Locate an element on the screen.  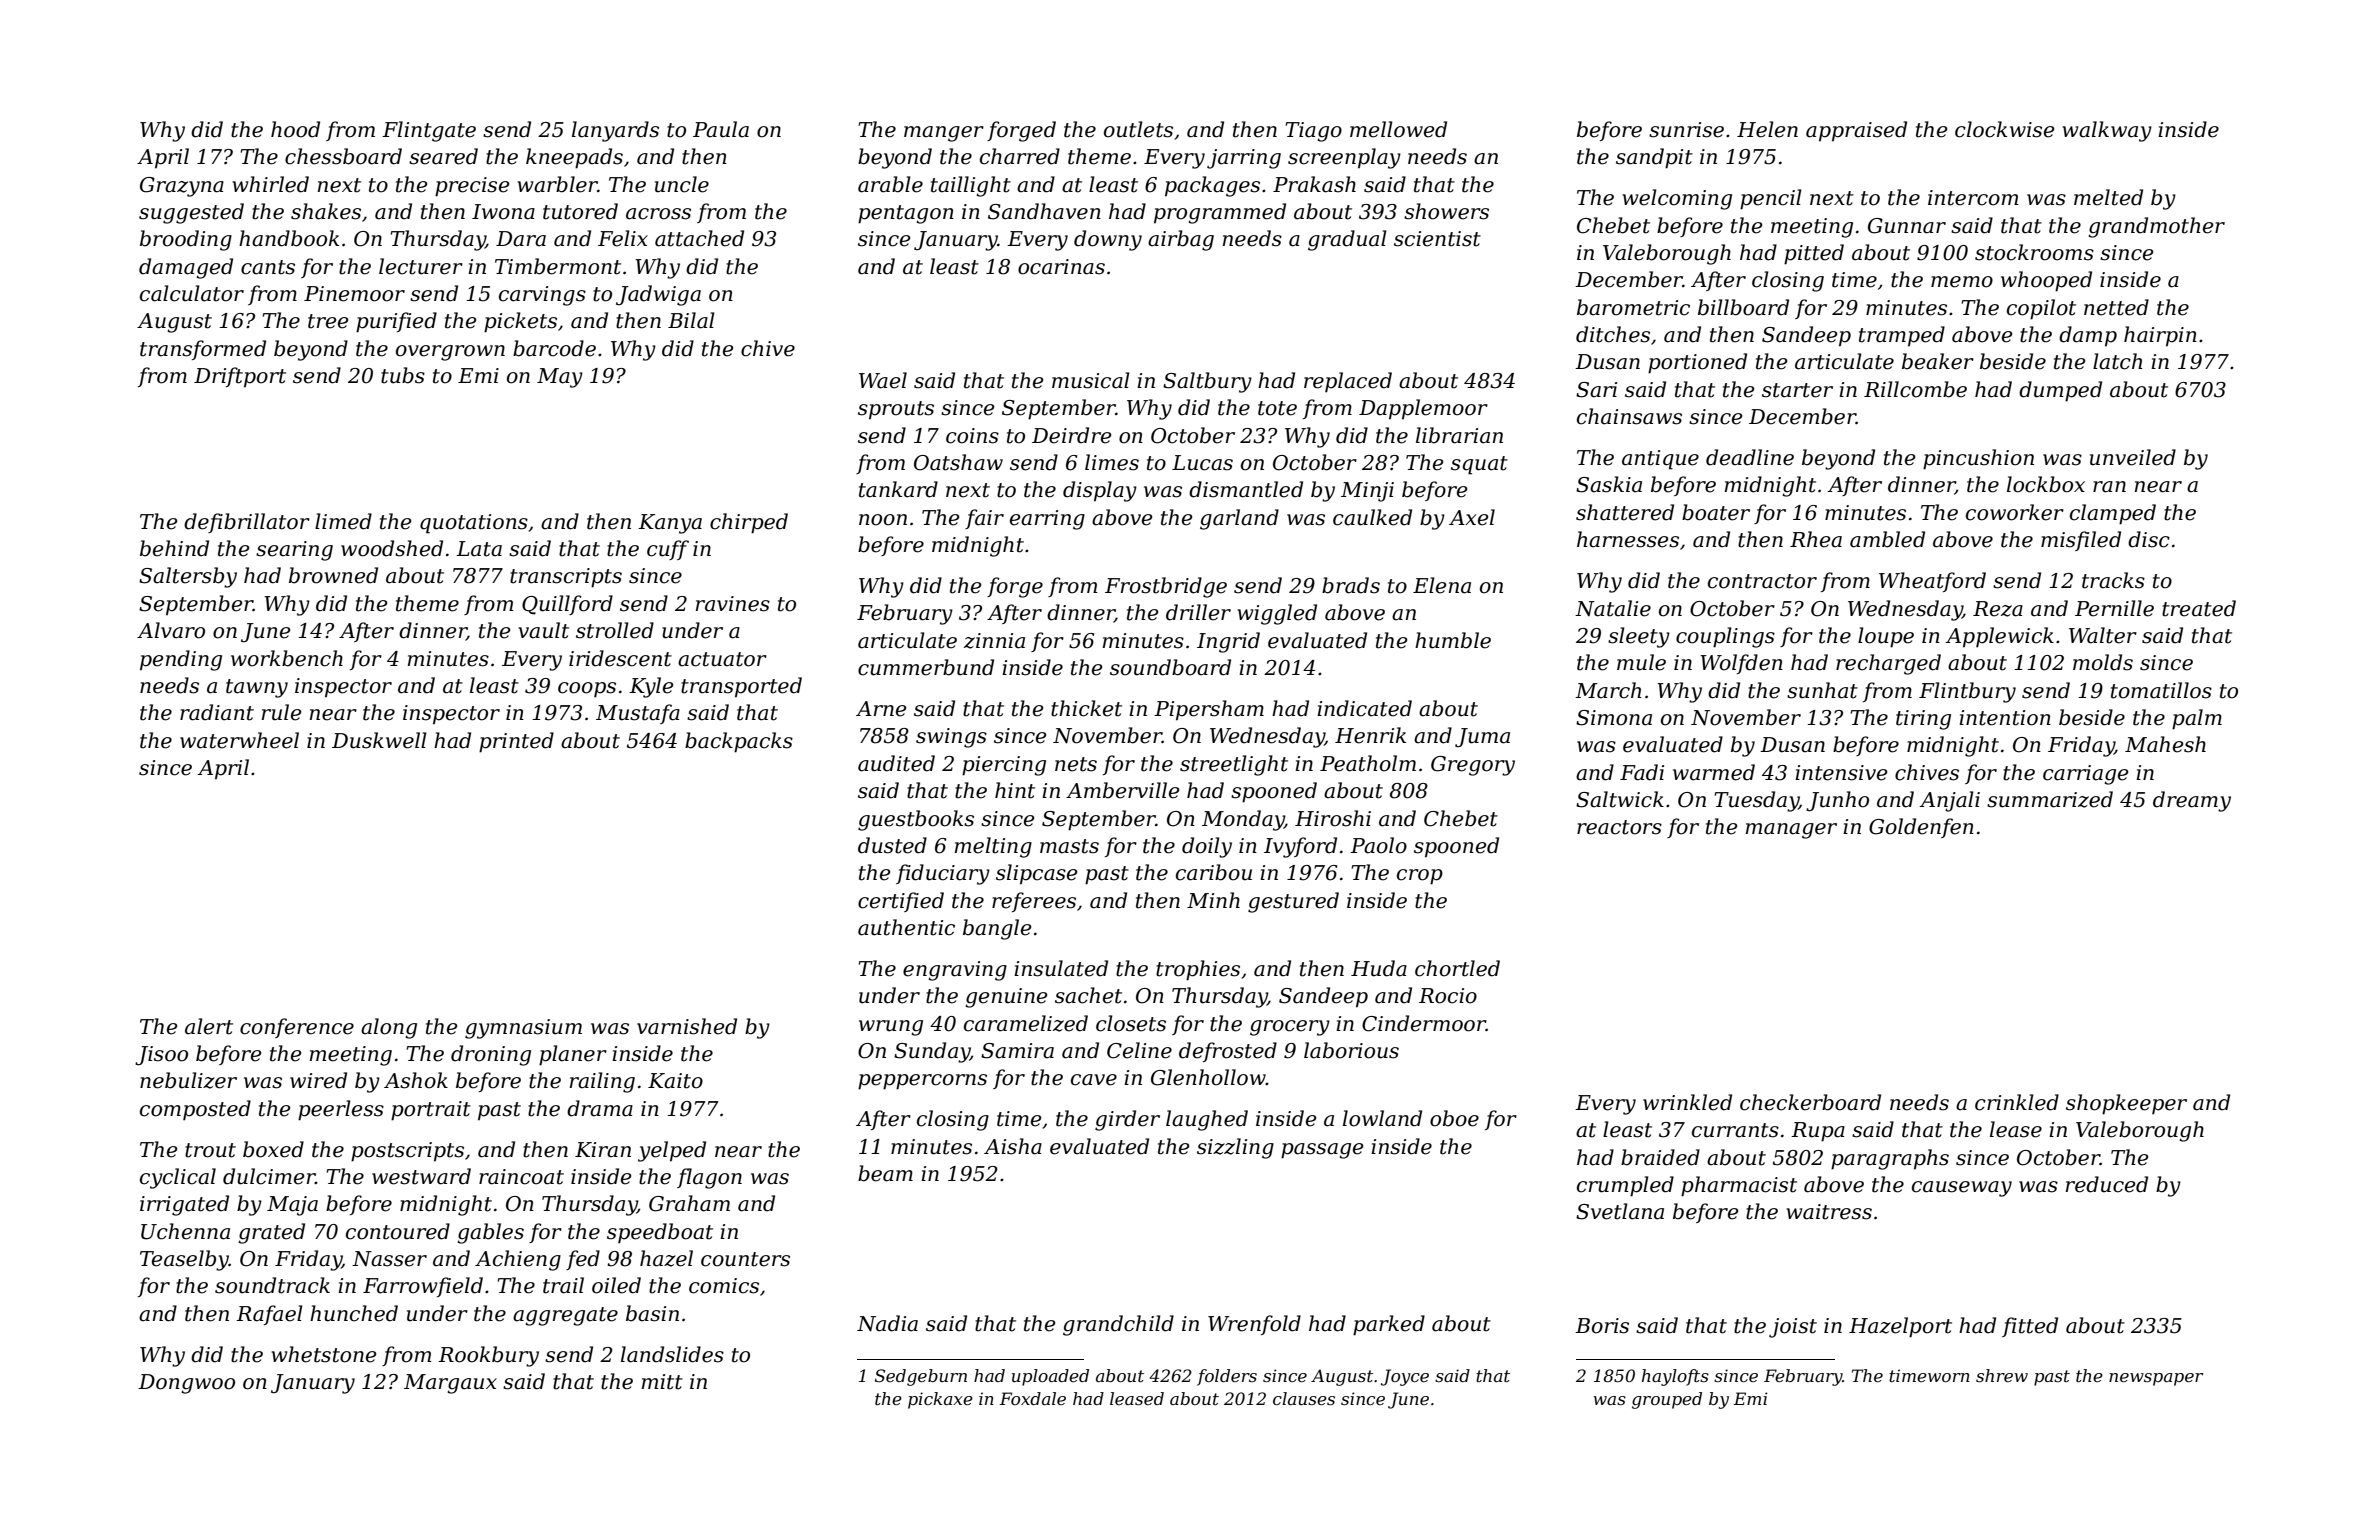
waitress is located at coordinates (1829, 1212).
